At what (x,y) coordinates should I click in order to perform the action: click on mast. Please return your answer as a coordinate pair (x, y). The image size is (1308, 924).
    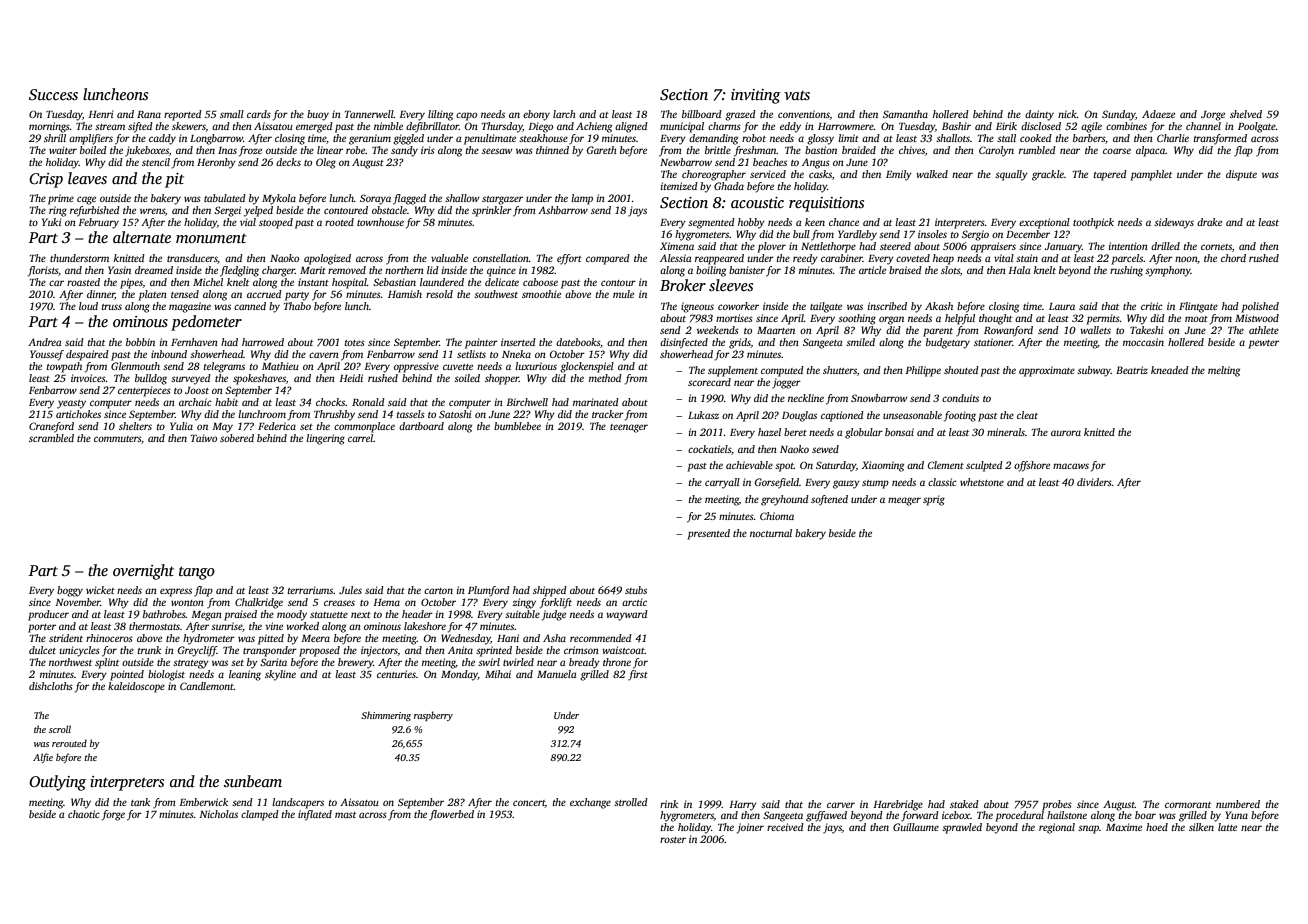
    Looking at the image, I should click on (345, 815).
